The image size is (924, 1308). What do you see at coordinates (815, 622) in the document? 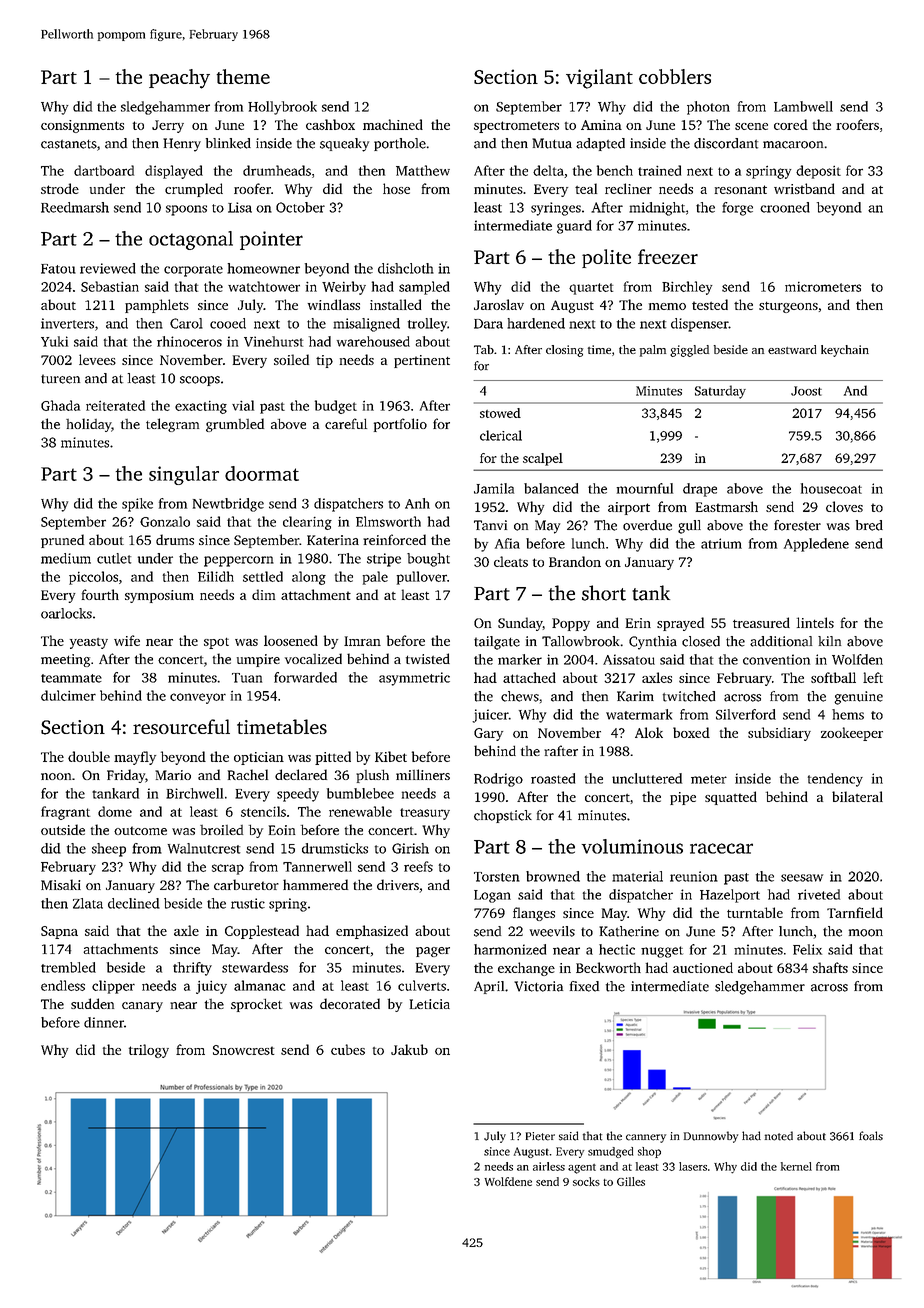
I see `lintels` at bounding box center [815, 622].
